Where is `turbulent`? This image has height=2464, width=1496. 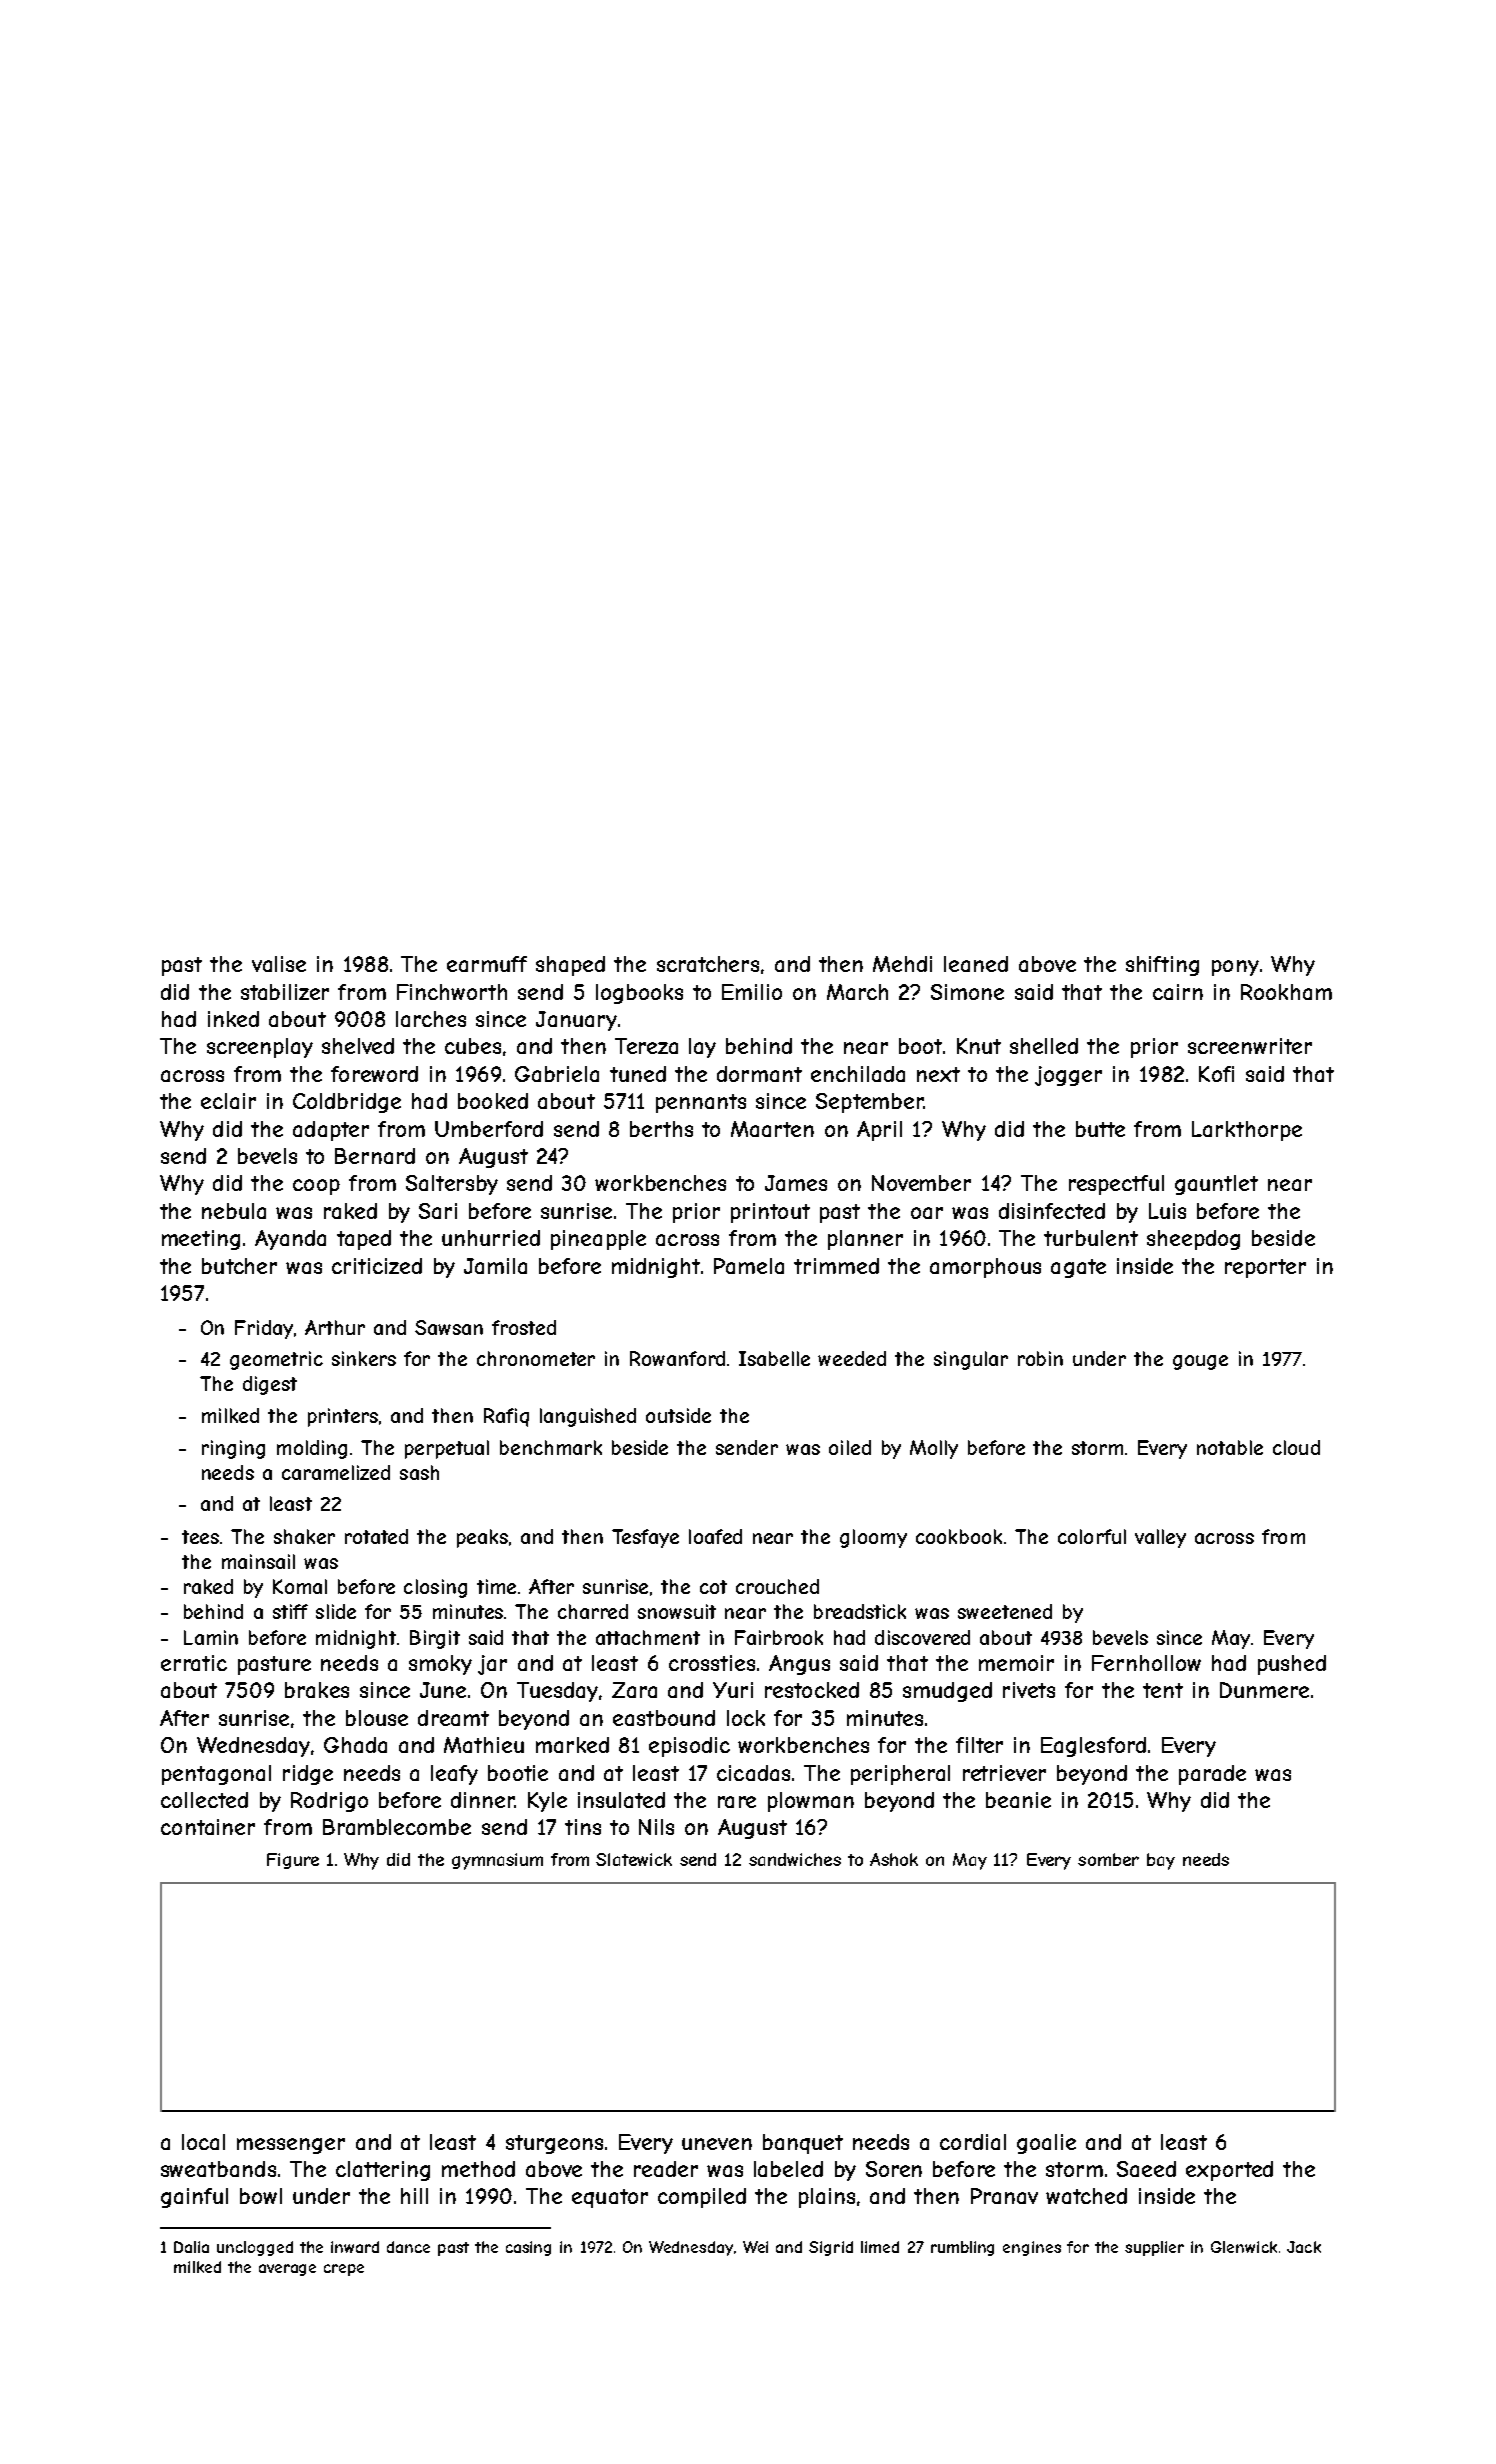
turbulent is located at coordinates (1091, 1238).
